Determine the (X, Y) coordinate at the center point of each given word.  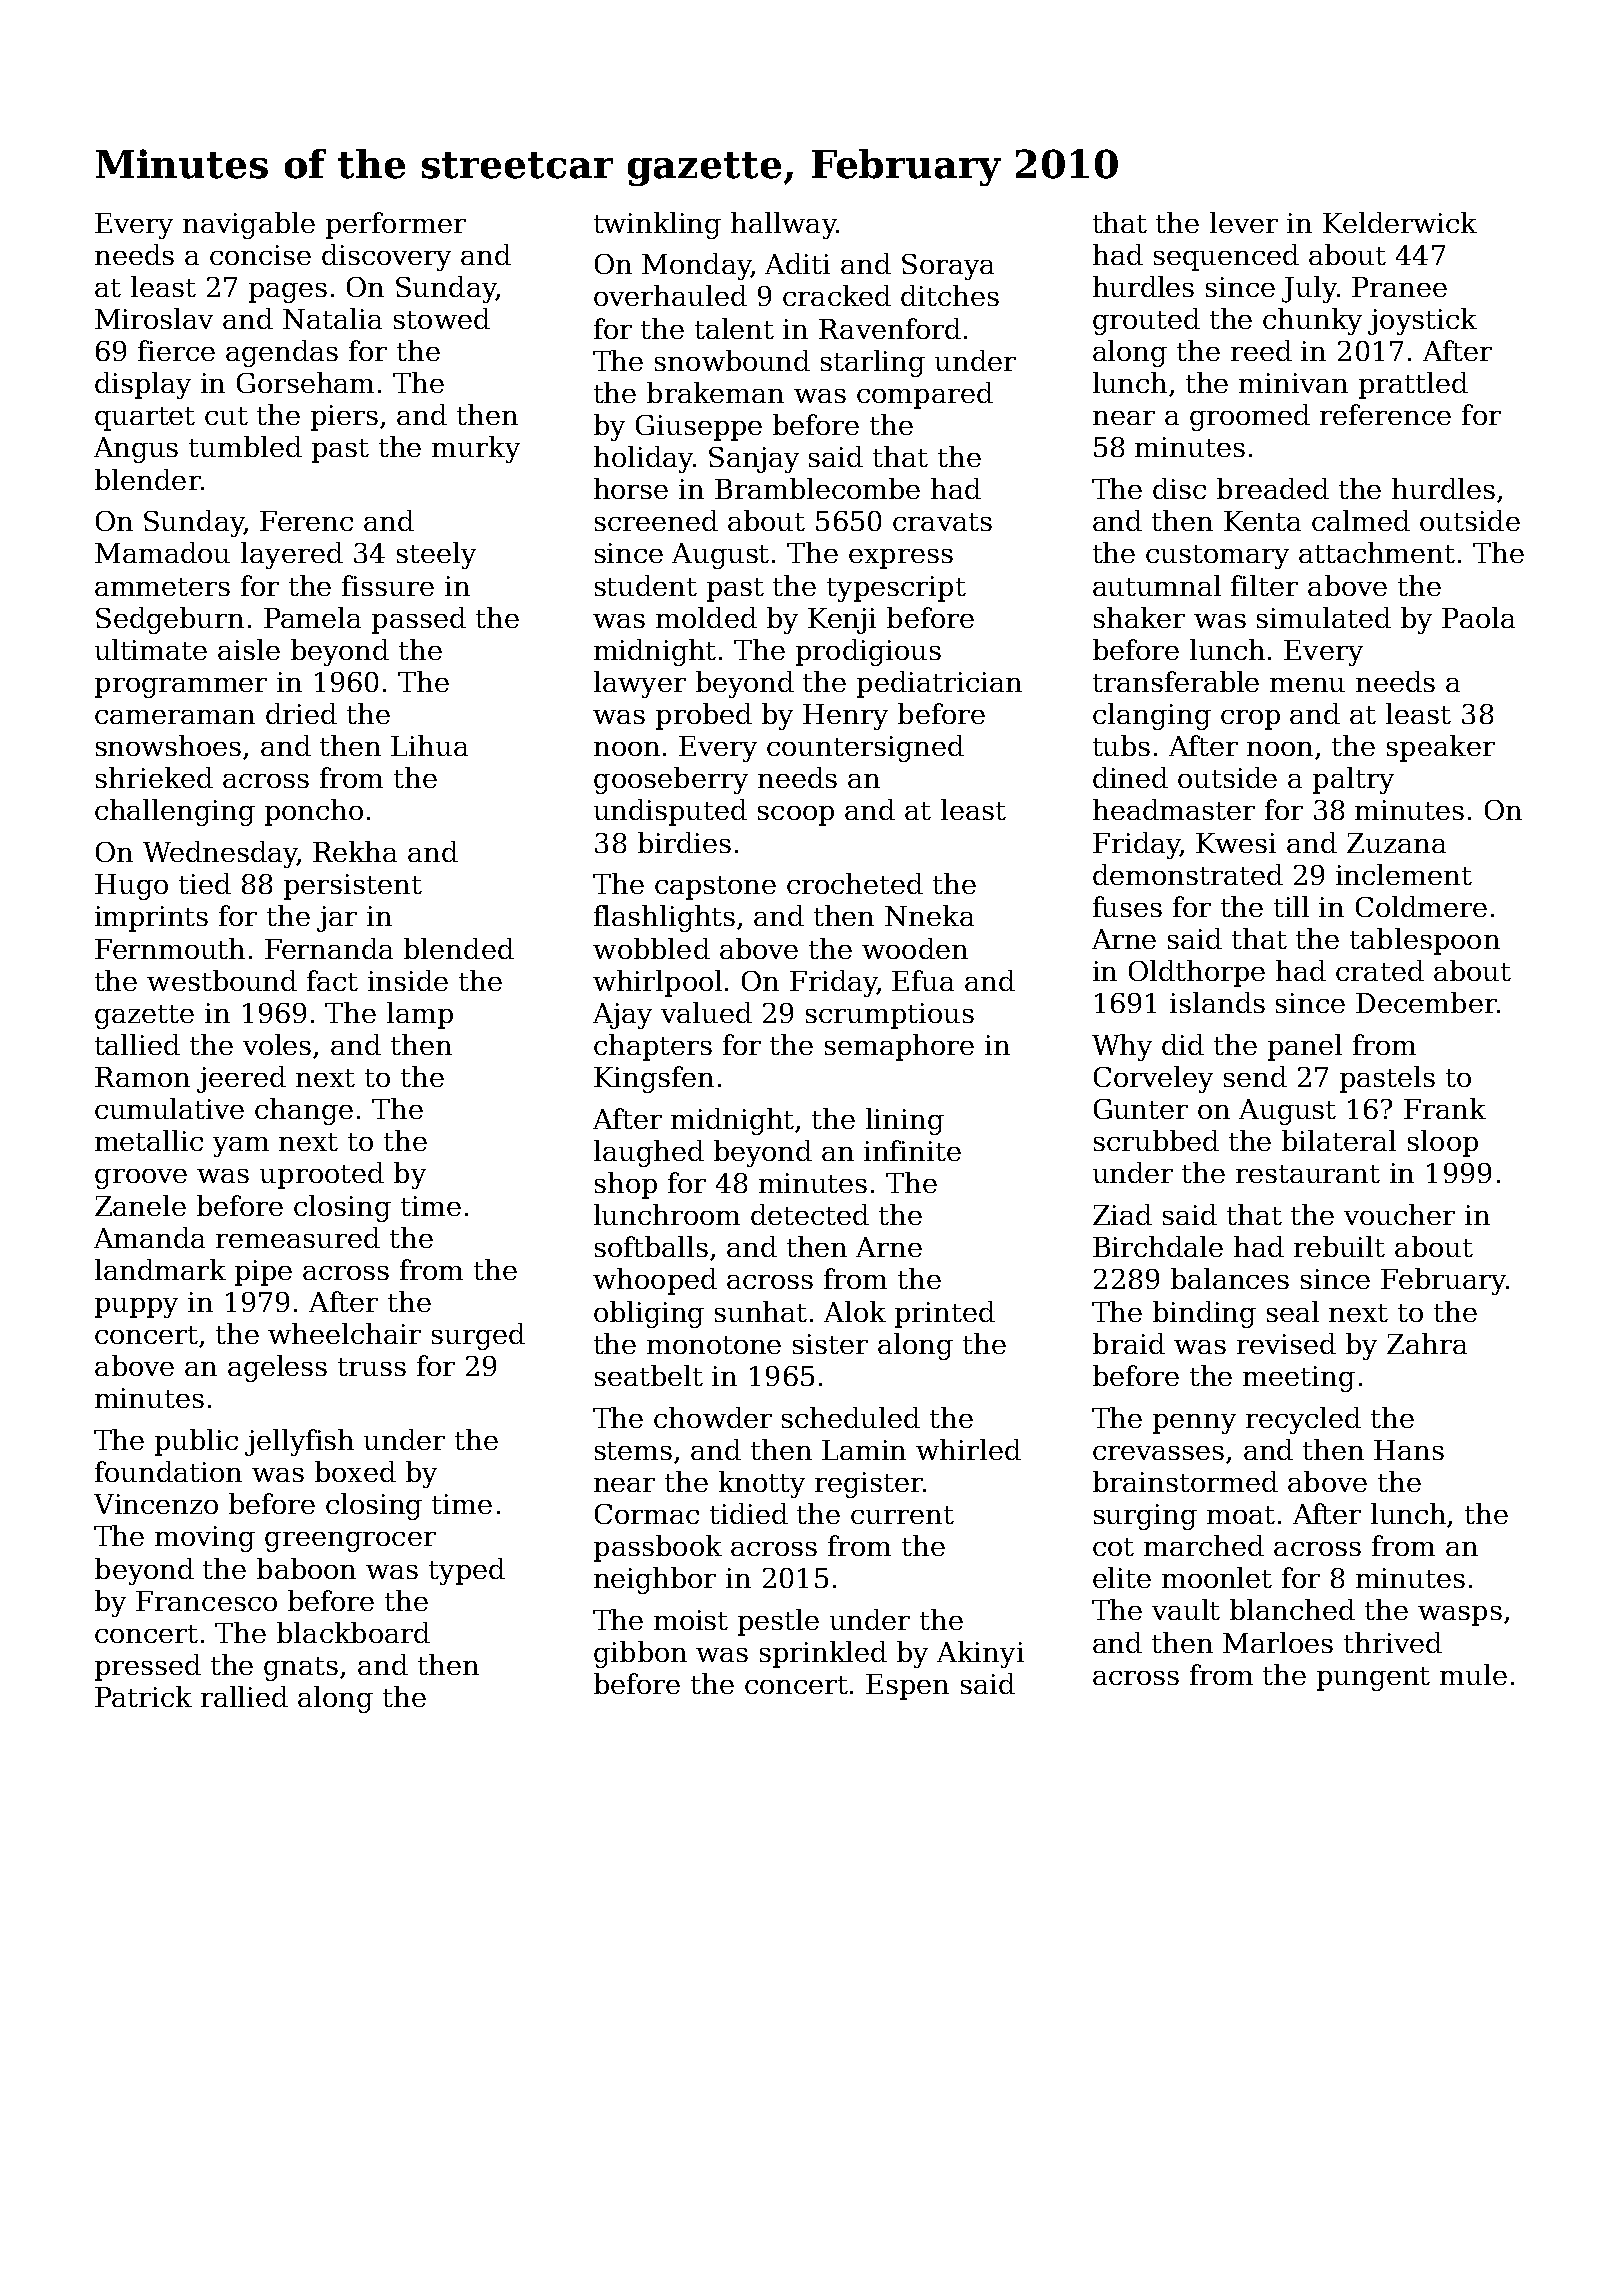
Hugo (131, 887)
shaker (1139, 617)
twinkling (657, 225)
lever (1244, 222)
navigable (249, 225)
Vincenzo (156, 1504)
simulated (1324, 617)
